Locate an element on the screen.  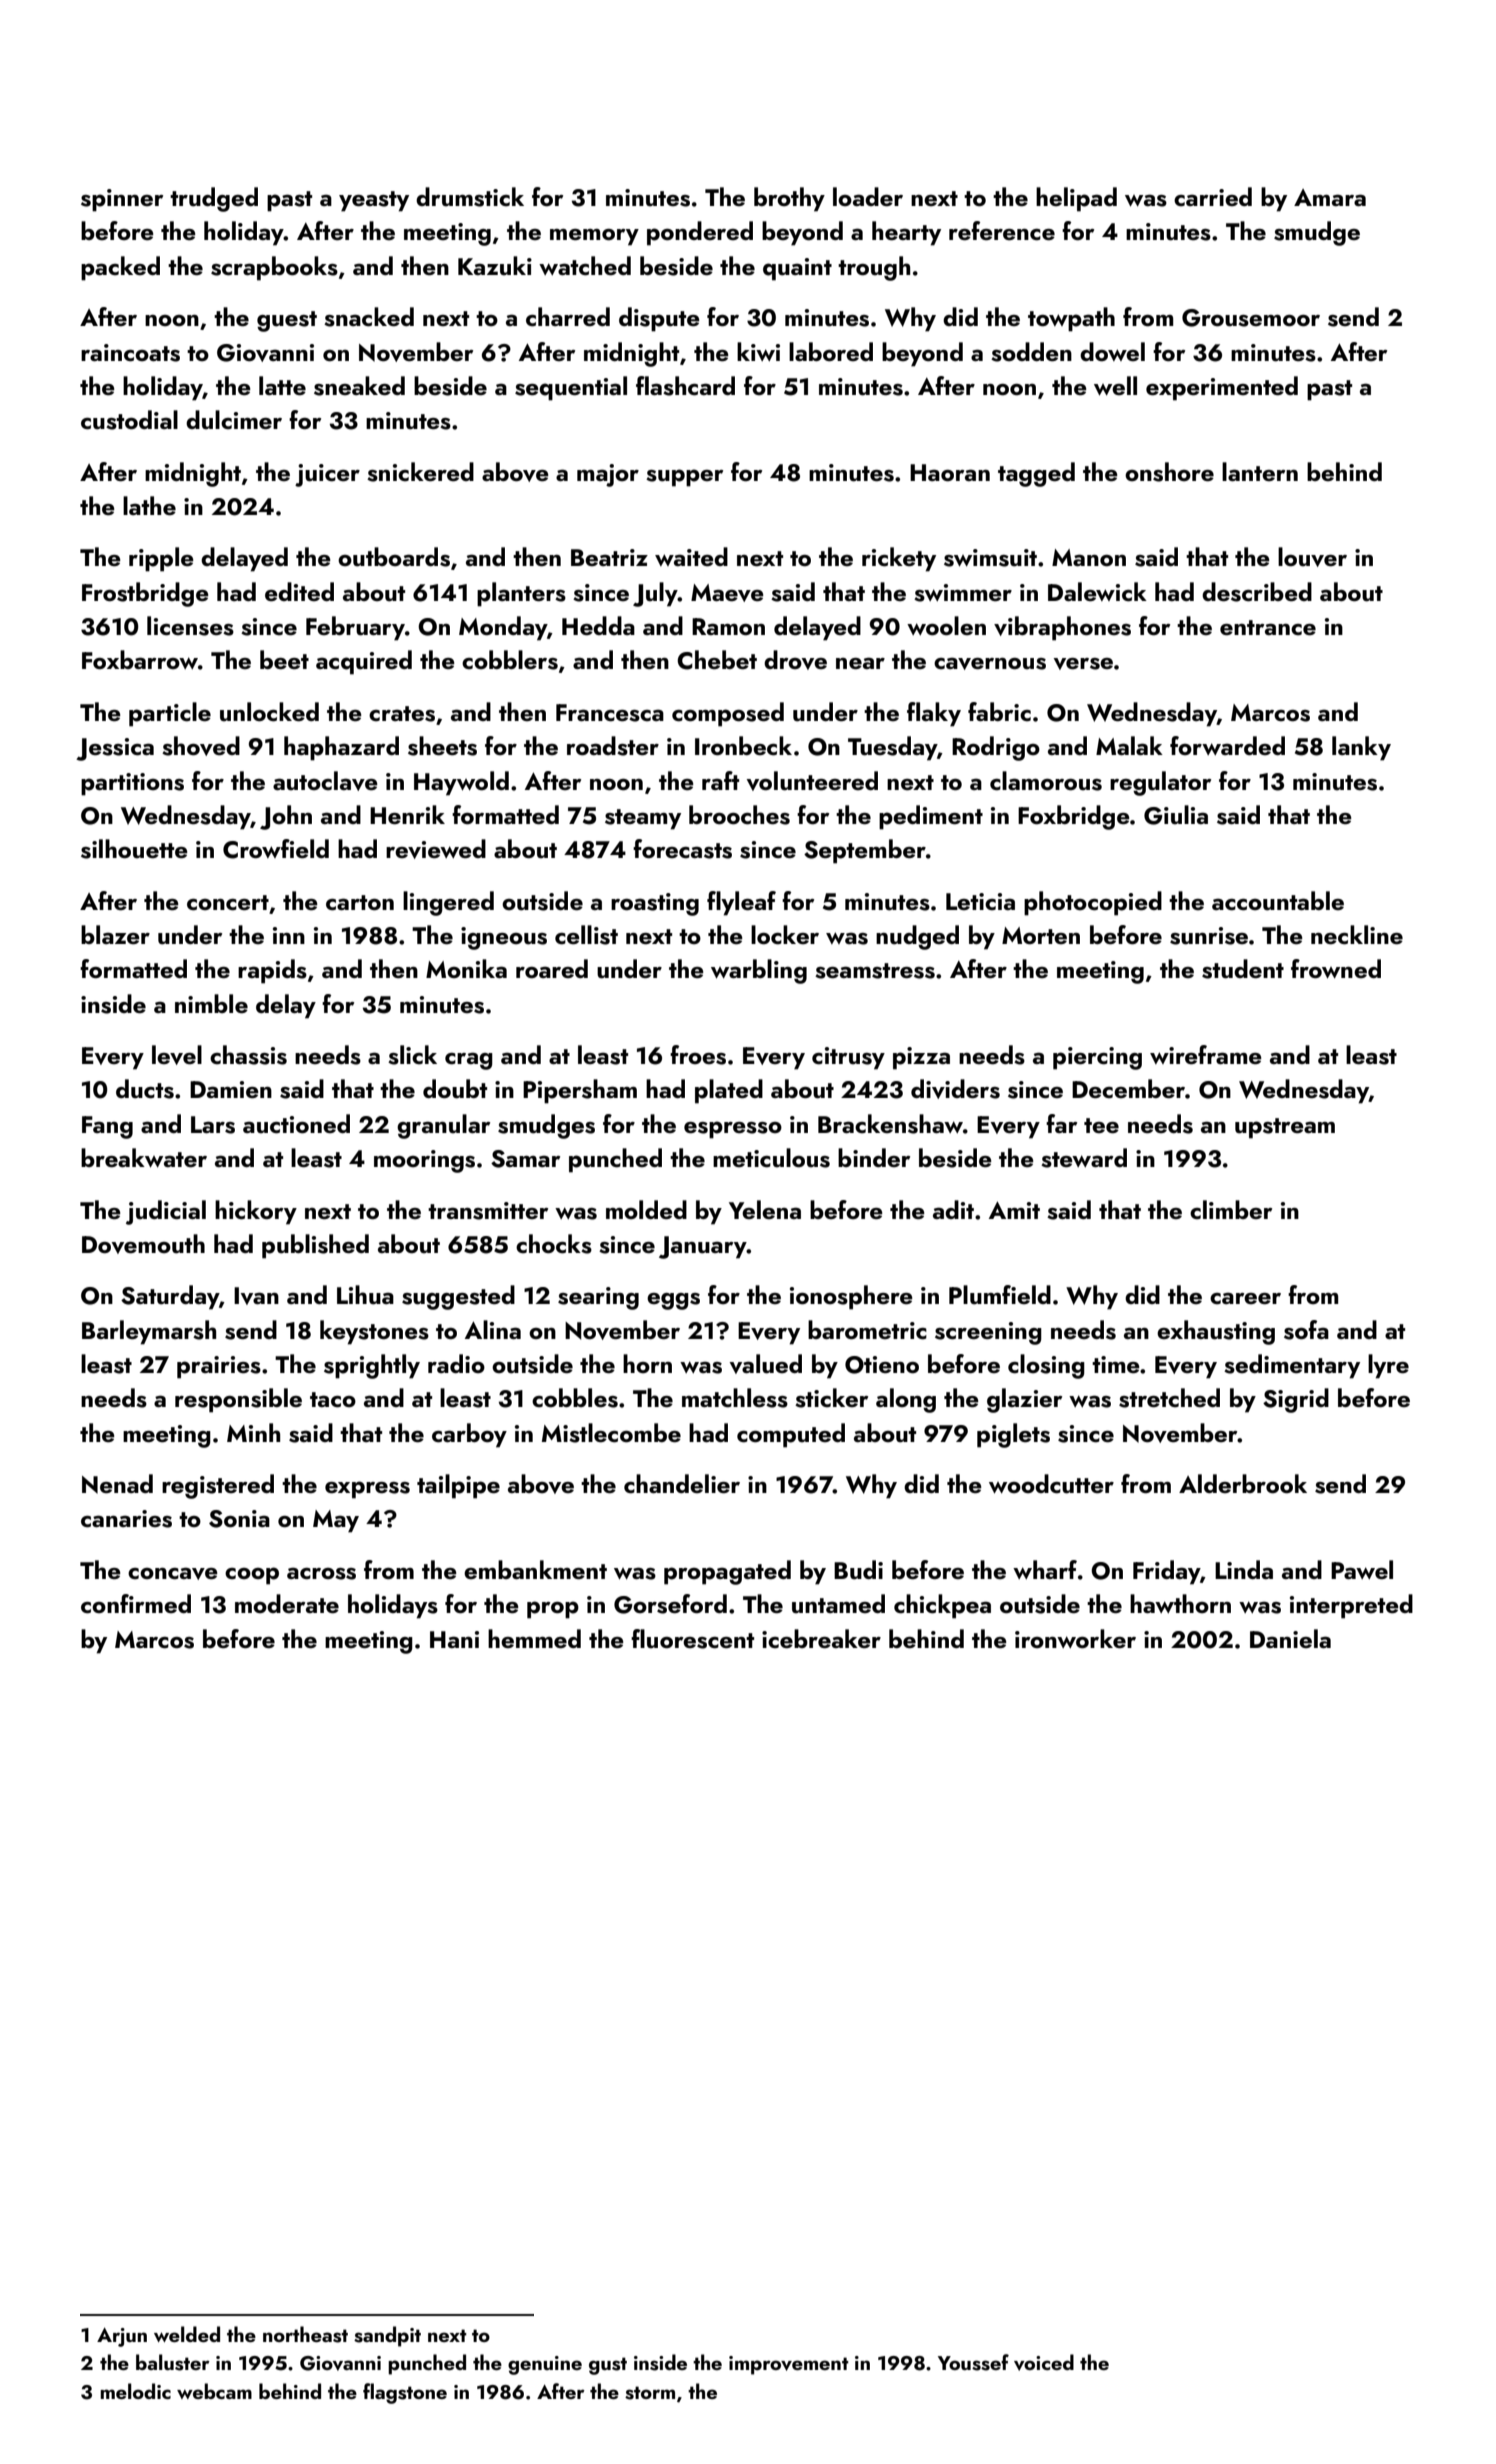
carried is located at coordinates (1213, 196).
